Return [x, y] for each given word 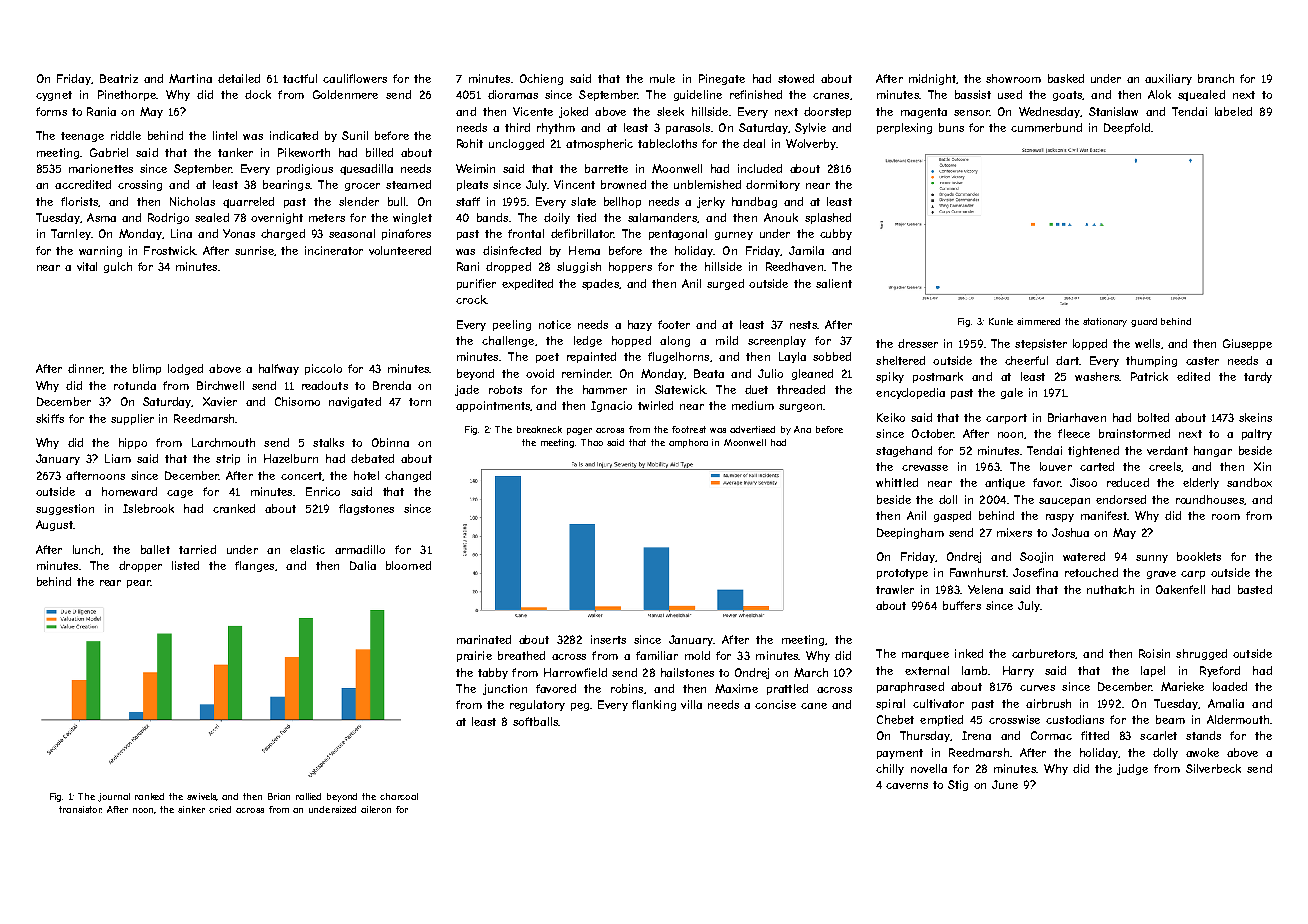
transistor [80, 809]
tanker [235, 152]
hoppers [630, 267]
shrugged [1201, 654]
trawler [895, 589]
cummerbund [1046, 127]
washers [1097, 376]
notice [555, 324]
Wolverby [811, 144]
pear [139, 584]
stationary [1105, 322]
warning [100, 251]
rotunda [135, 385]
